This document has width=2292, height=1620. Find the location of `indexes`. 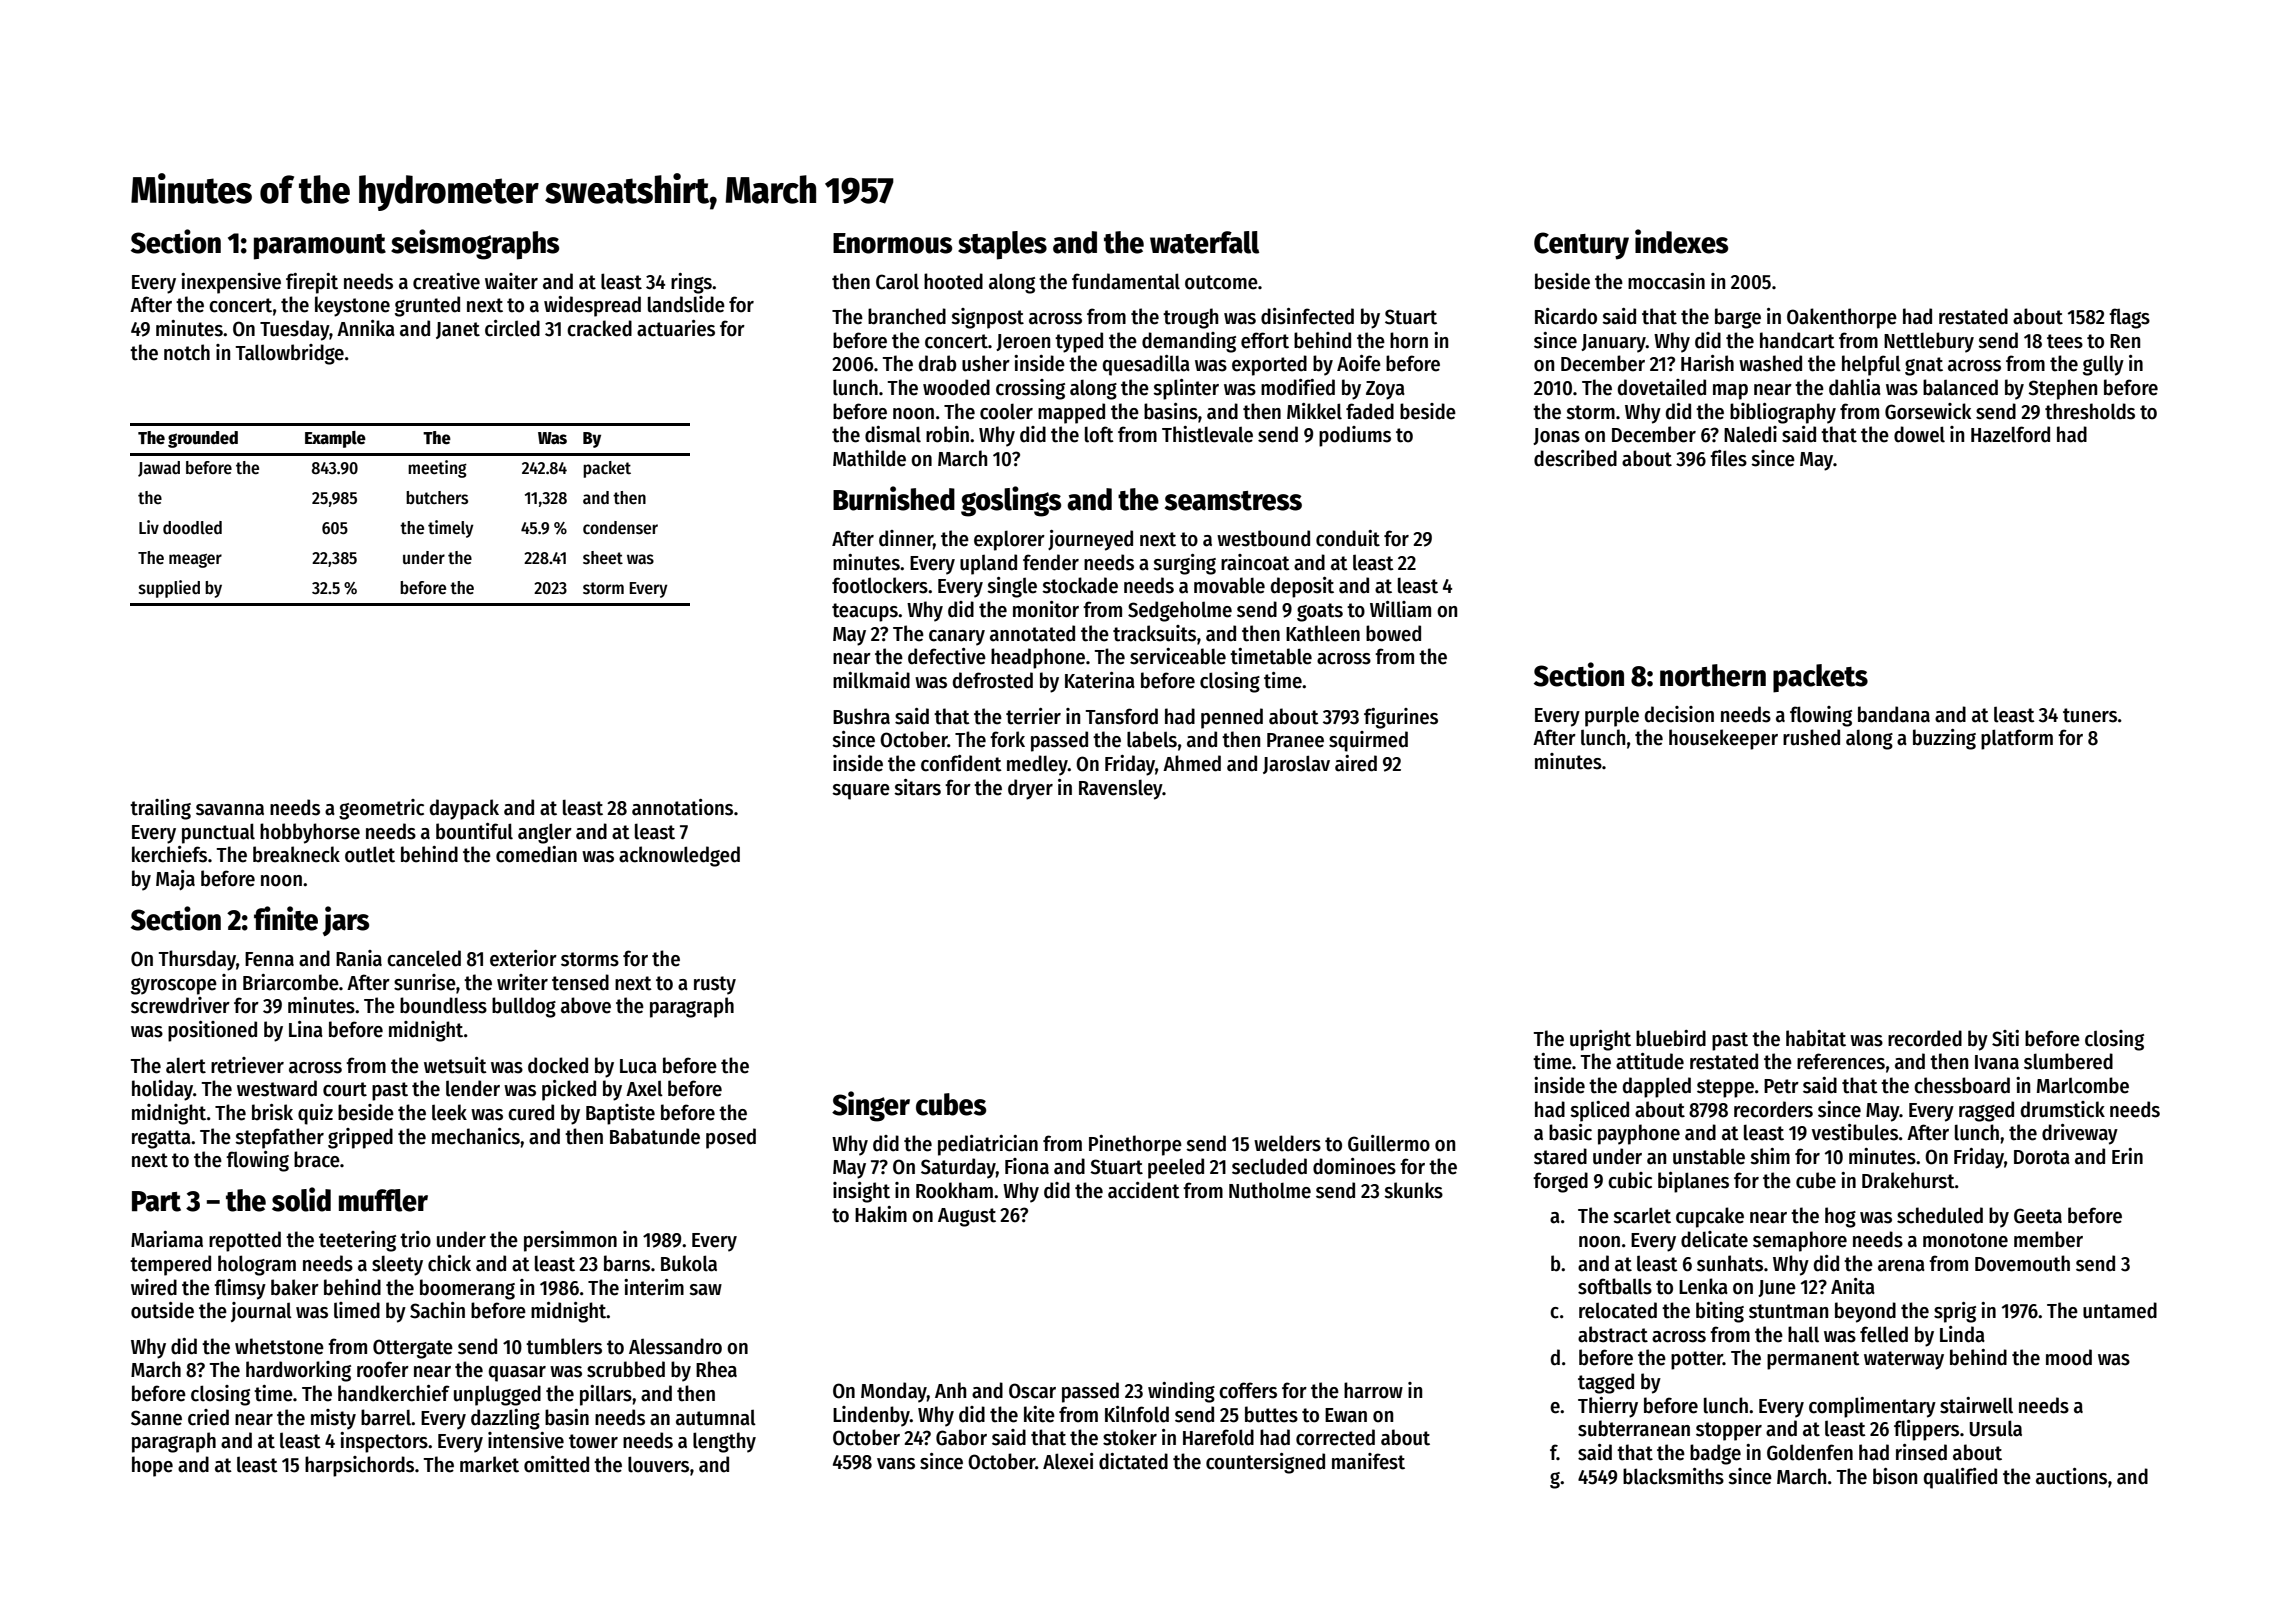

indexes is located at coordinates (1681, 241).
